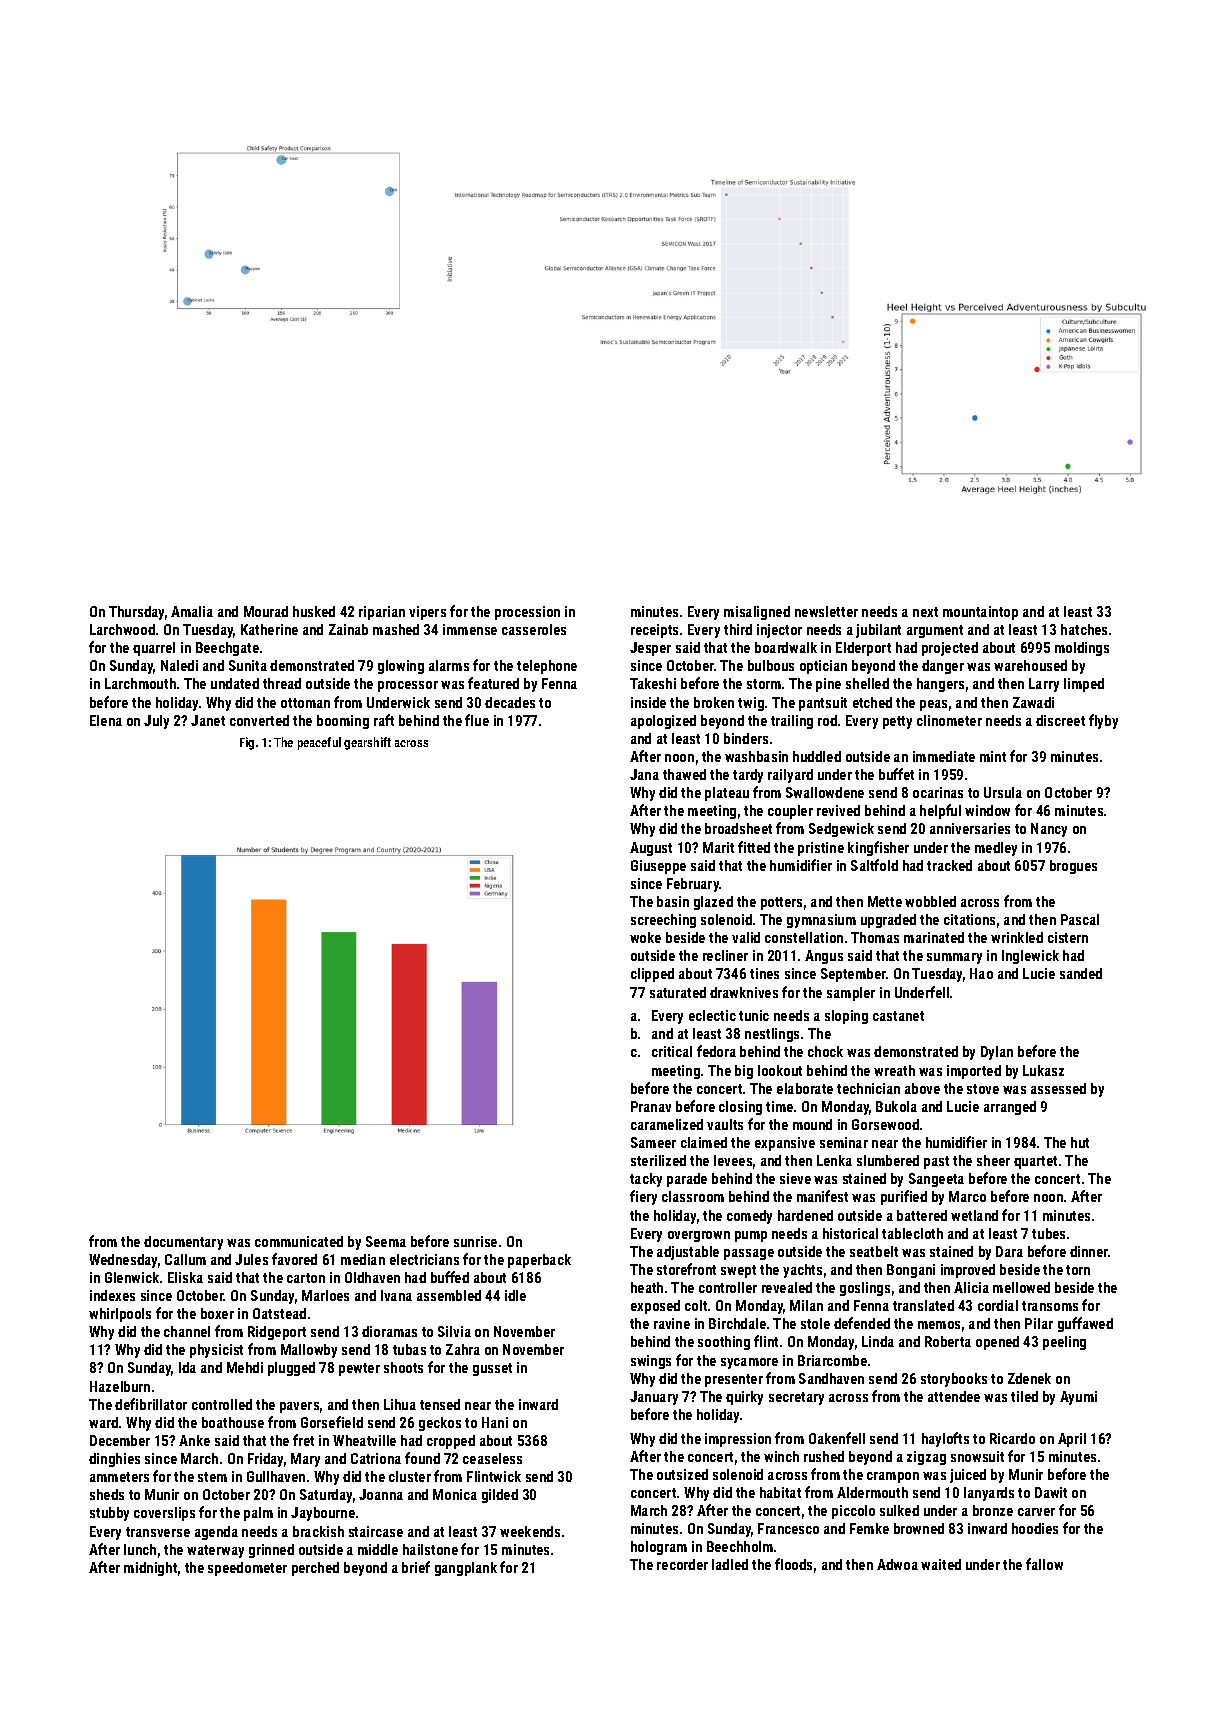 This screenshot has height=1710, width=1209. What do you see at coordinates (248, 665) in the screenshot?
I see `Sunita` at bounding box center [248, 665].
